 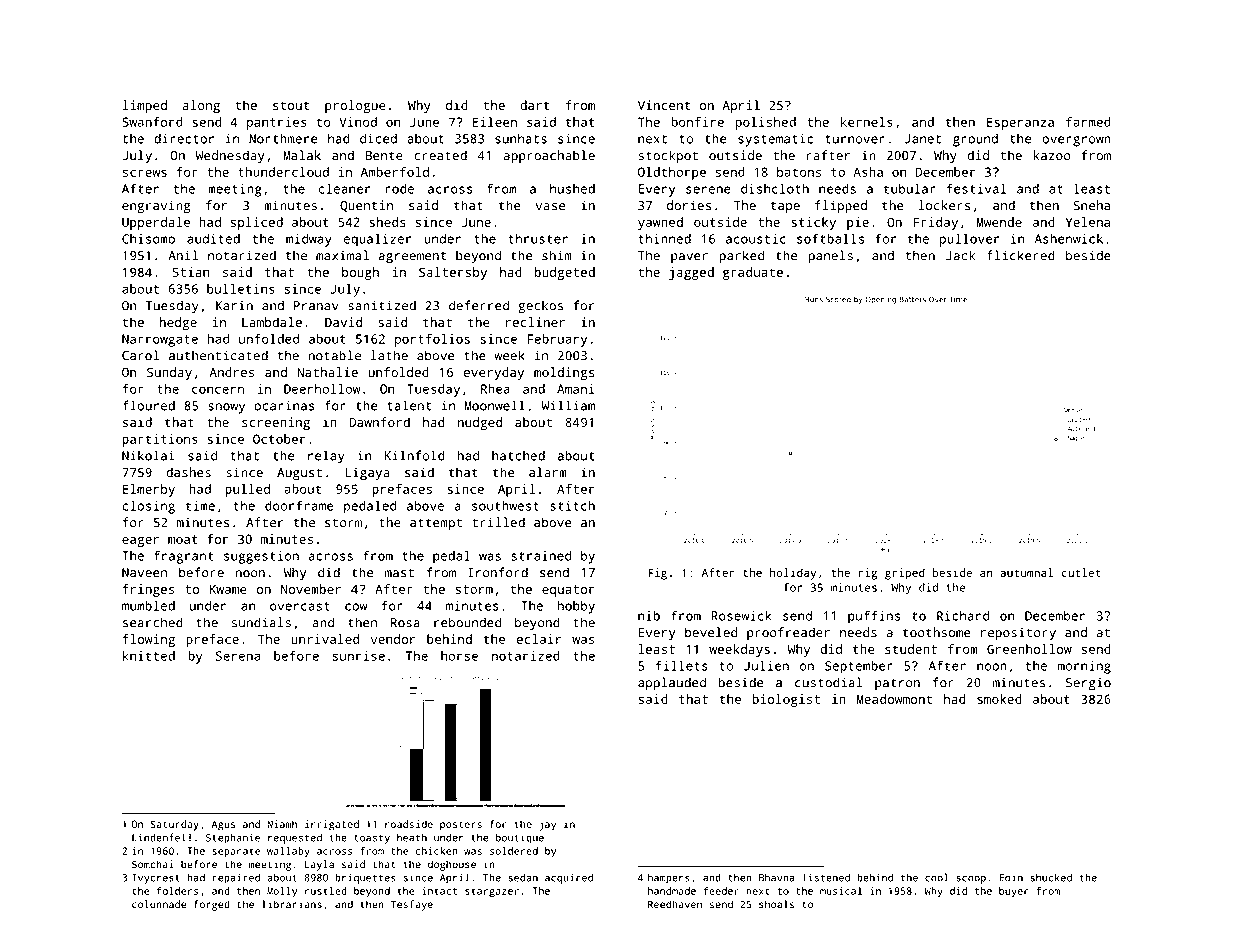 I want to click on softballs, so click(x=830, y=238).
